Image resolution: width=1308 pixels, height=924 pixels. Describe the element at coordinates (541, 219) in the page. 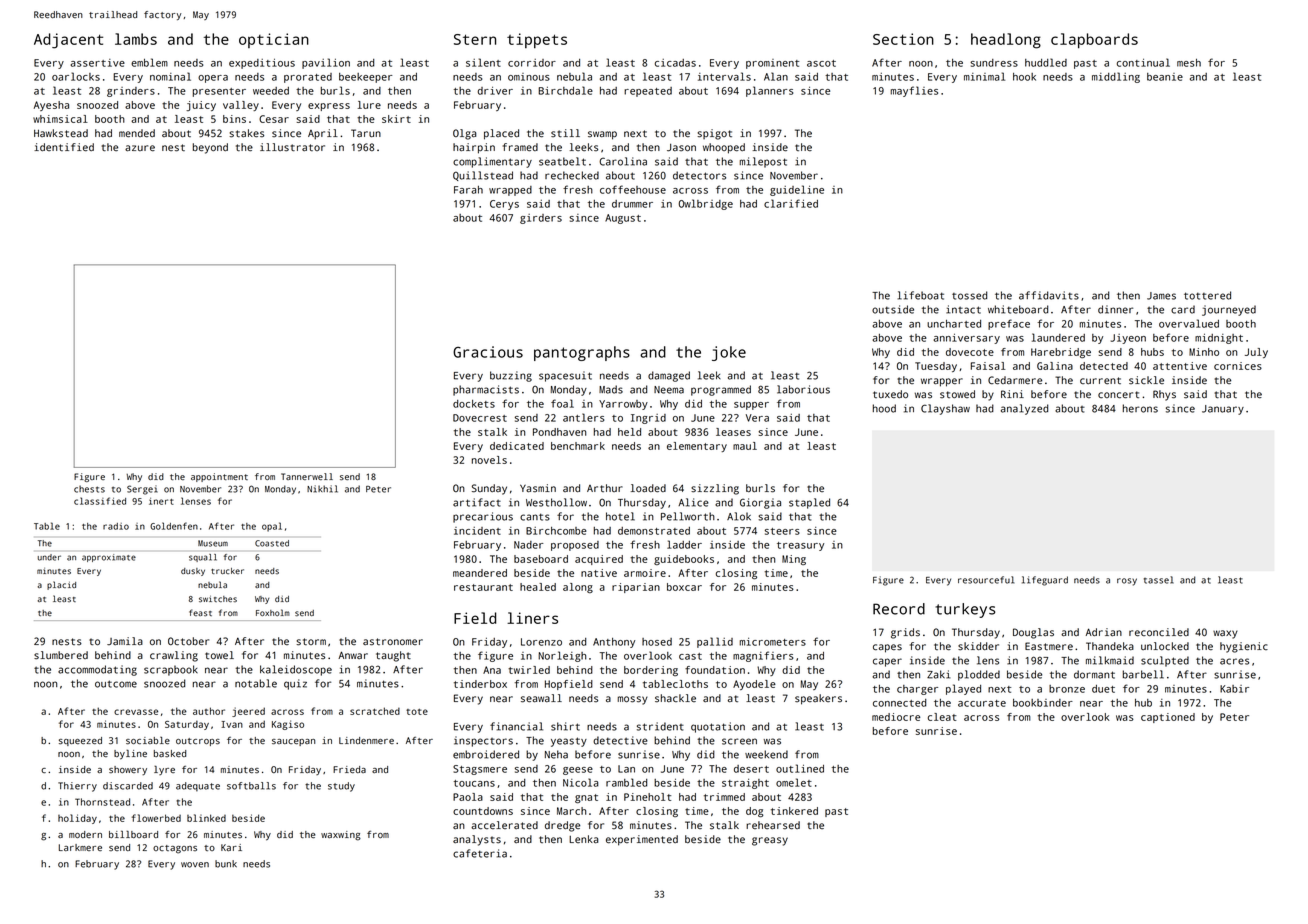

I see `girders` at that location.
